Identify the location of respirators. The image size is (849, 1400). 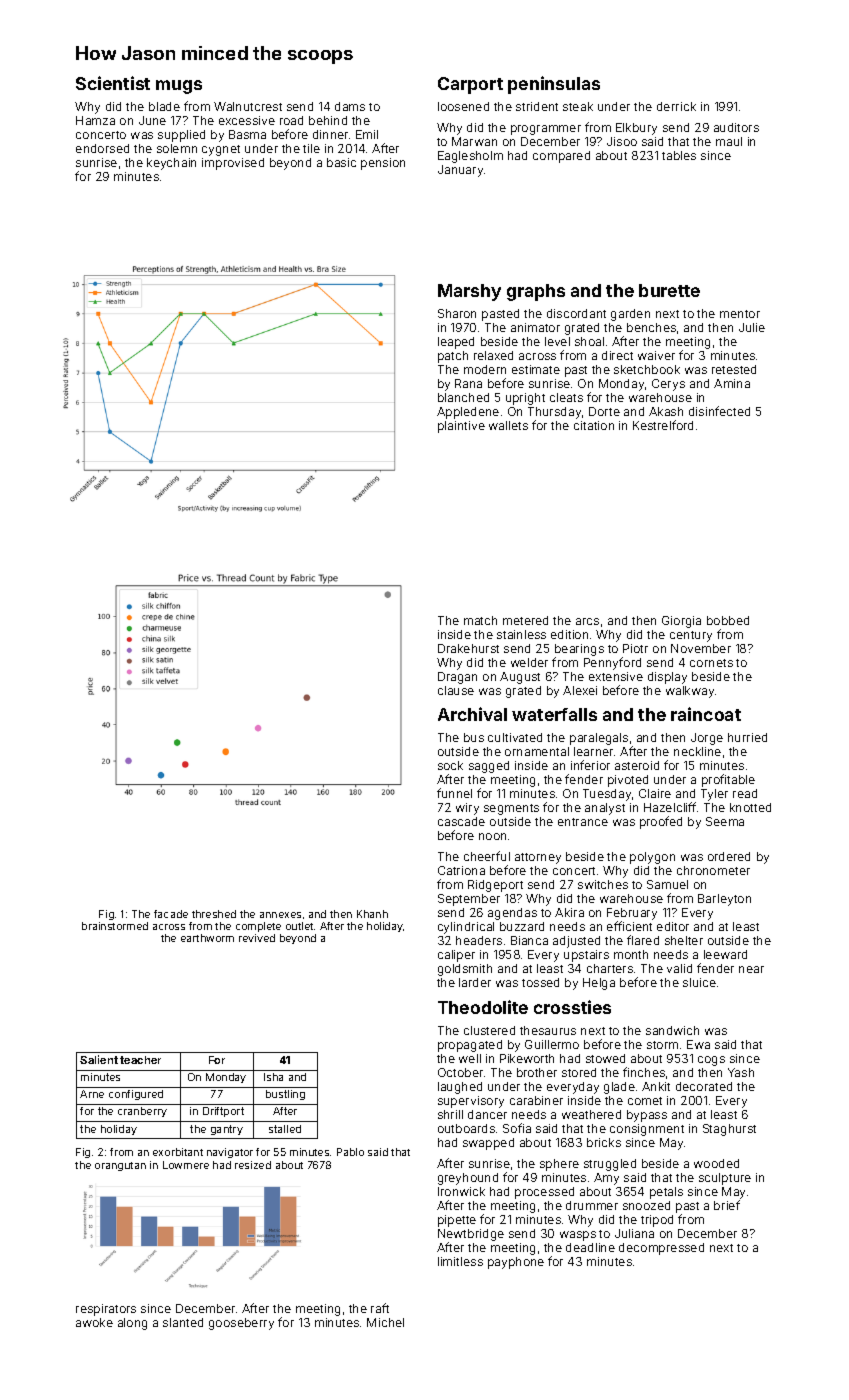
(106, 1310).
